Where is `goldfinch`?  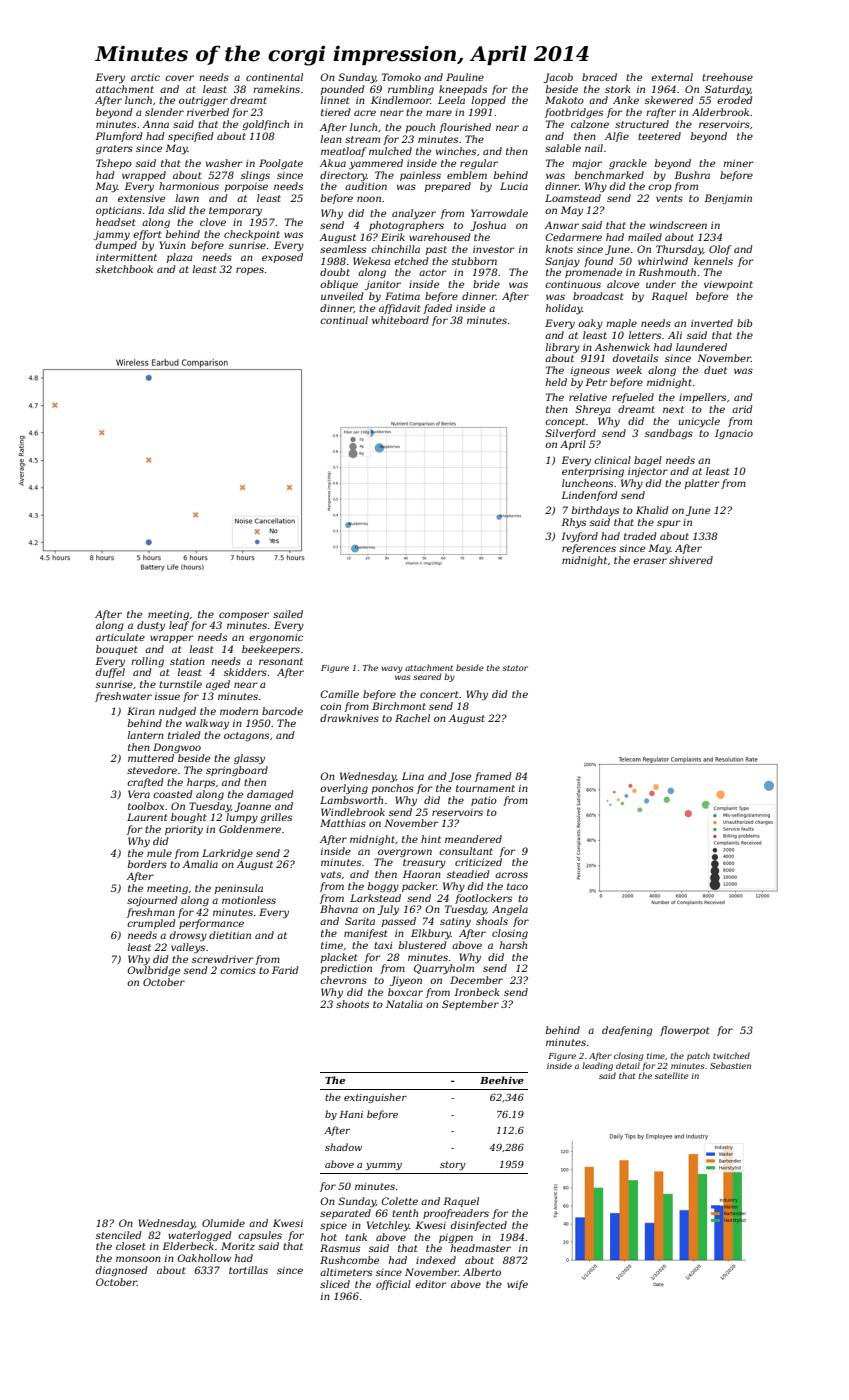
goldfinch is located at coordinates (265, 125).
